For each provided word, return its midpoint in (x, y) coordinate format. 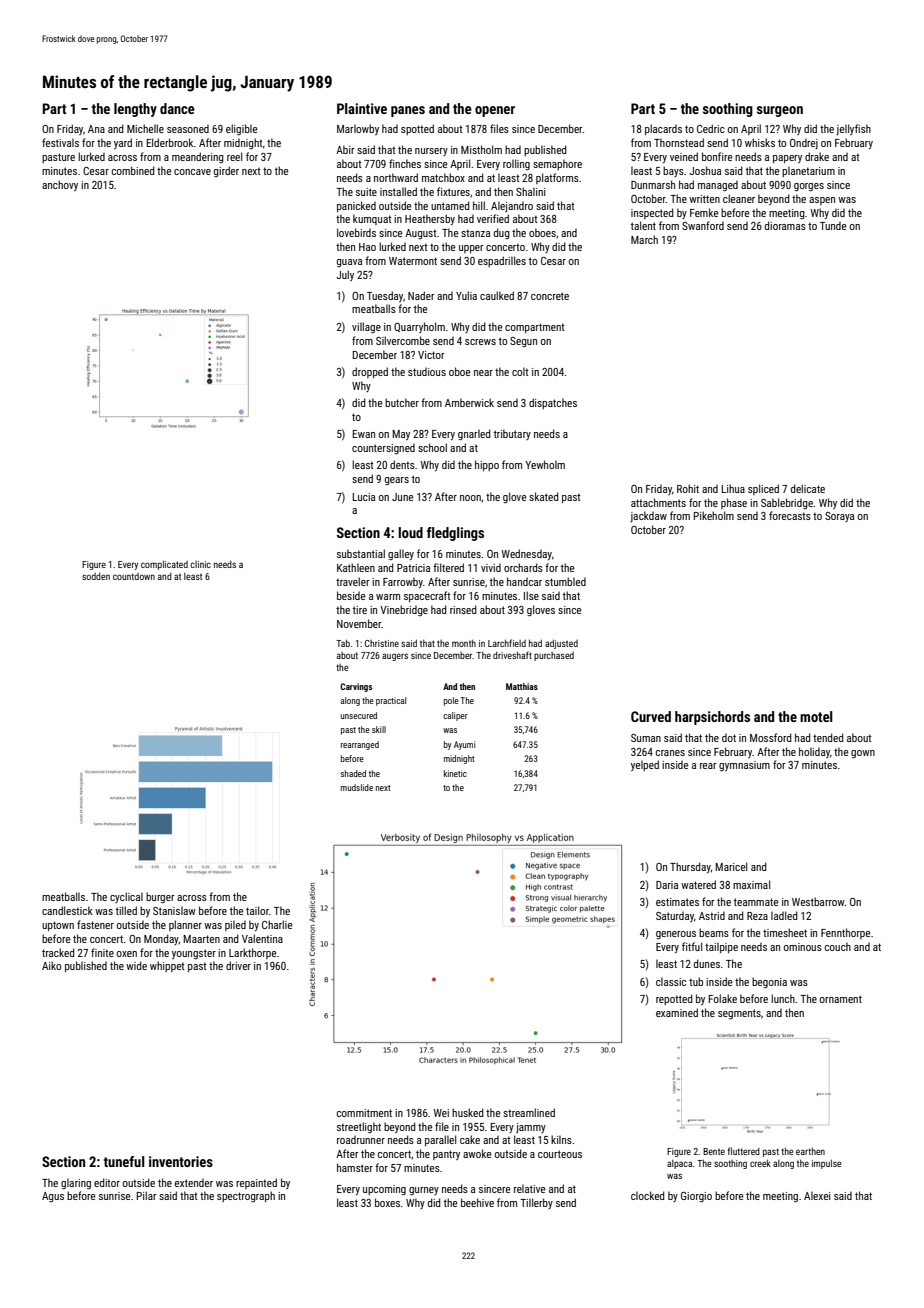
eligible (241, 130)
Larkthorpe (252, 953)
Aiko (51, 965)
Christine (382, 643)
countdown (134, 576)
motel (816, 716)
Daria (667, 885)
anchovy (60, 185)
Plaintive (362, 108)
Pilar (146, 1195)
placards (663, 129)
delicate (808, 488)
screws (480, 342)
